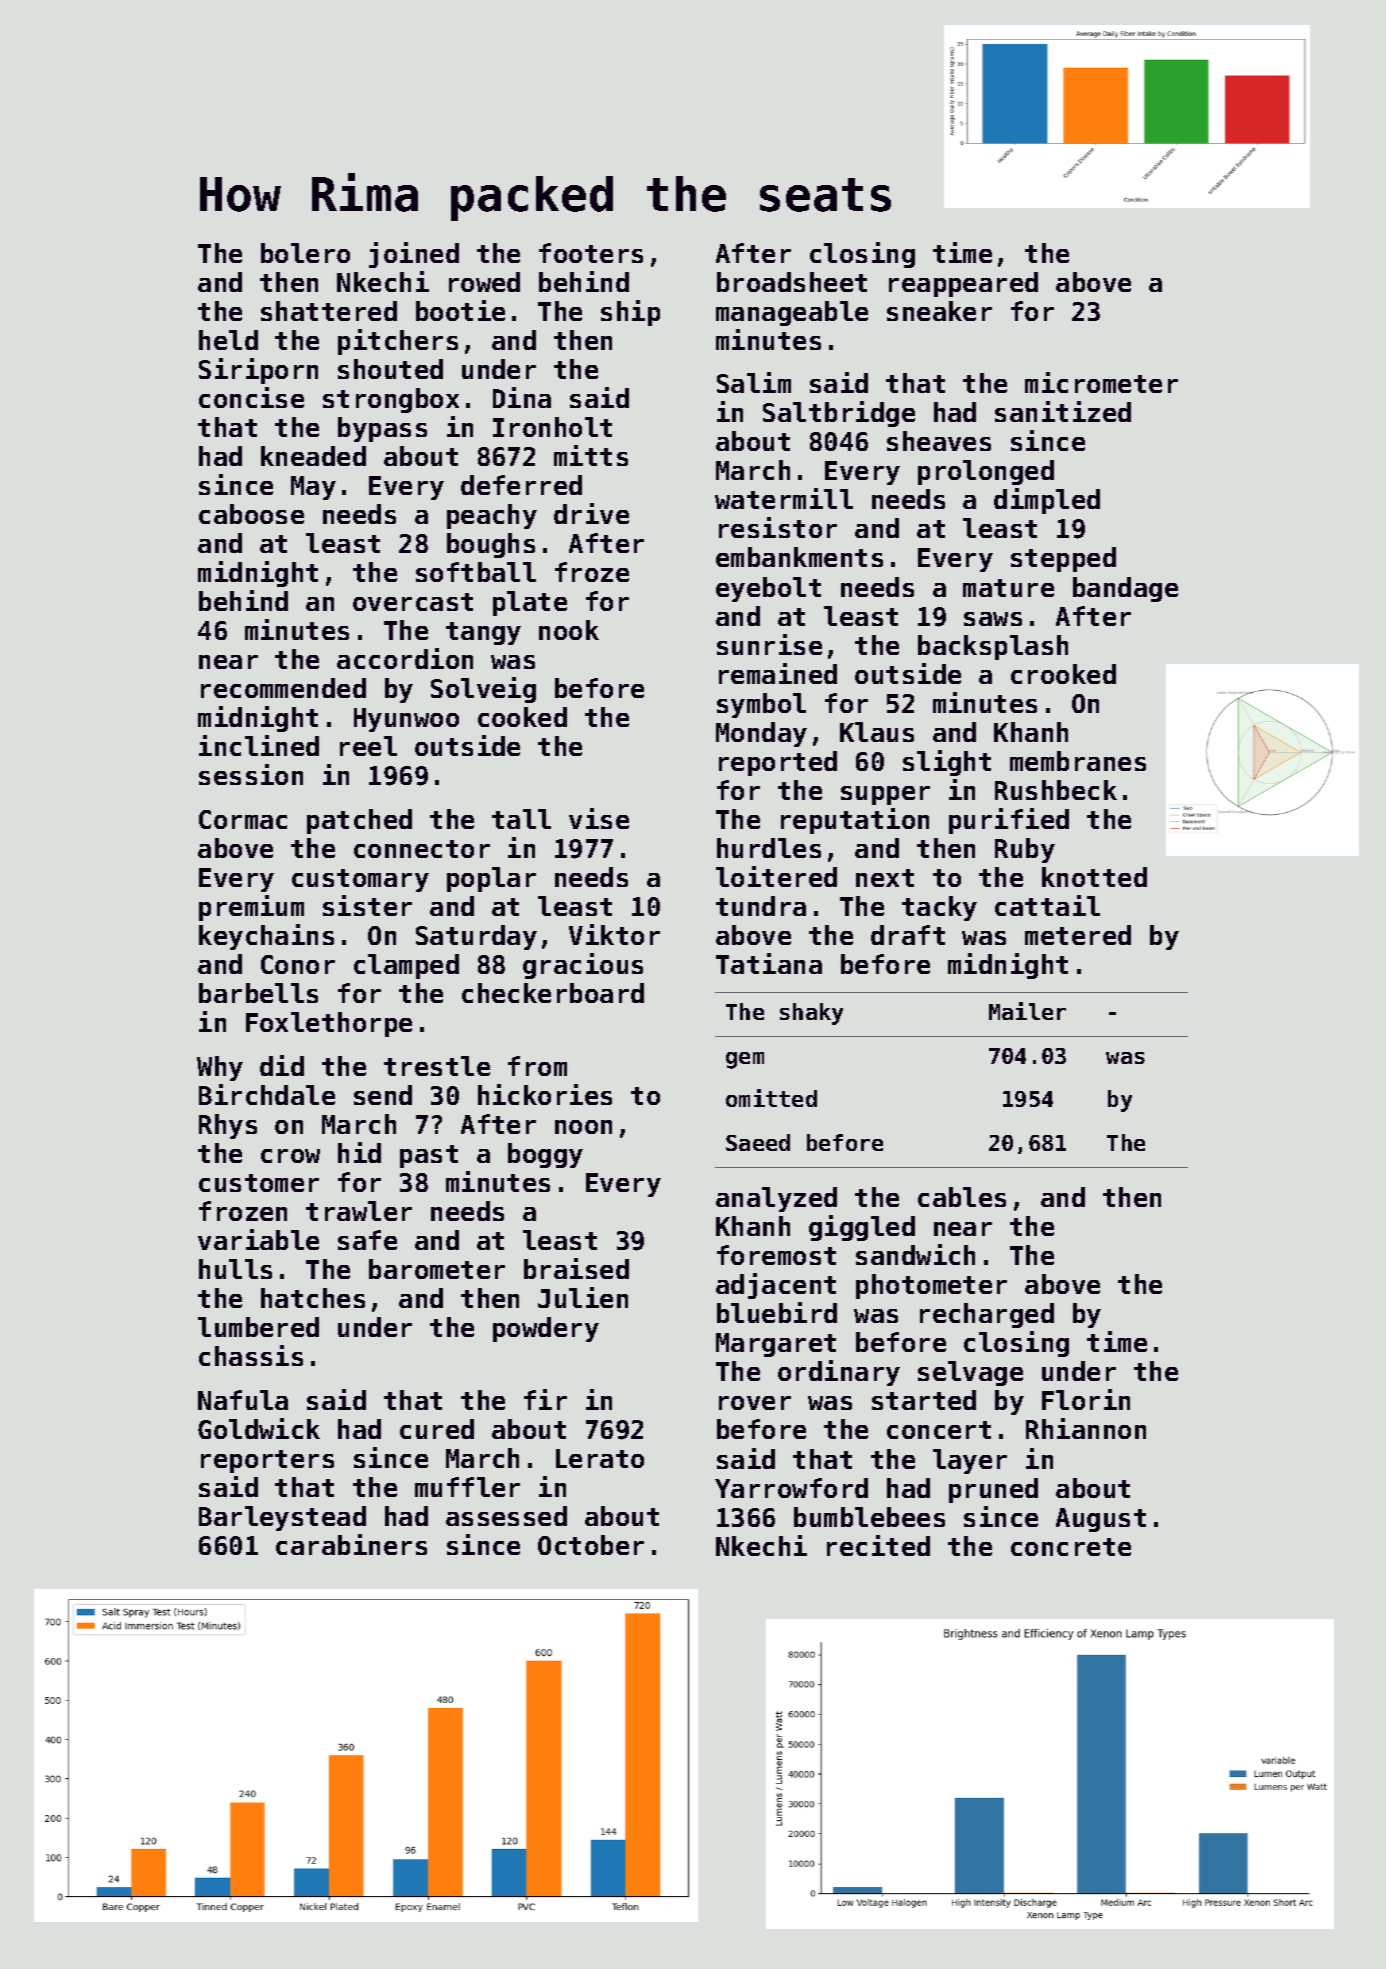  Describe the element at coordinates (939, 908) in the screenshot. I see `tacky` at that location.
